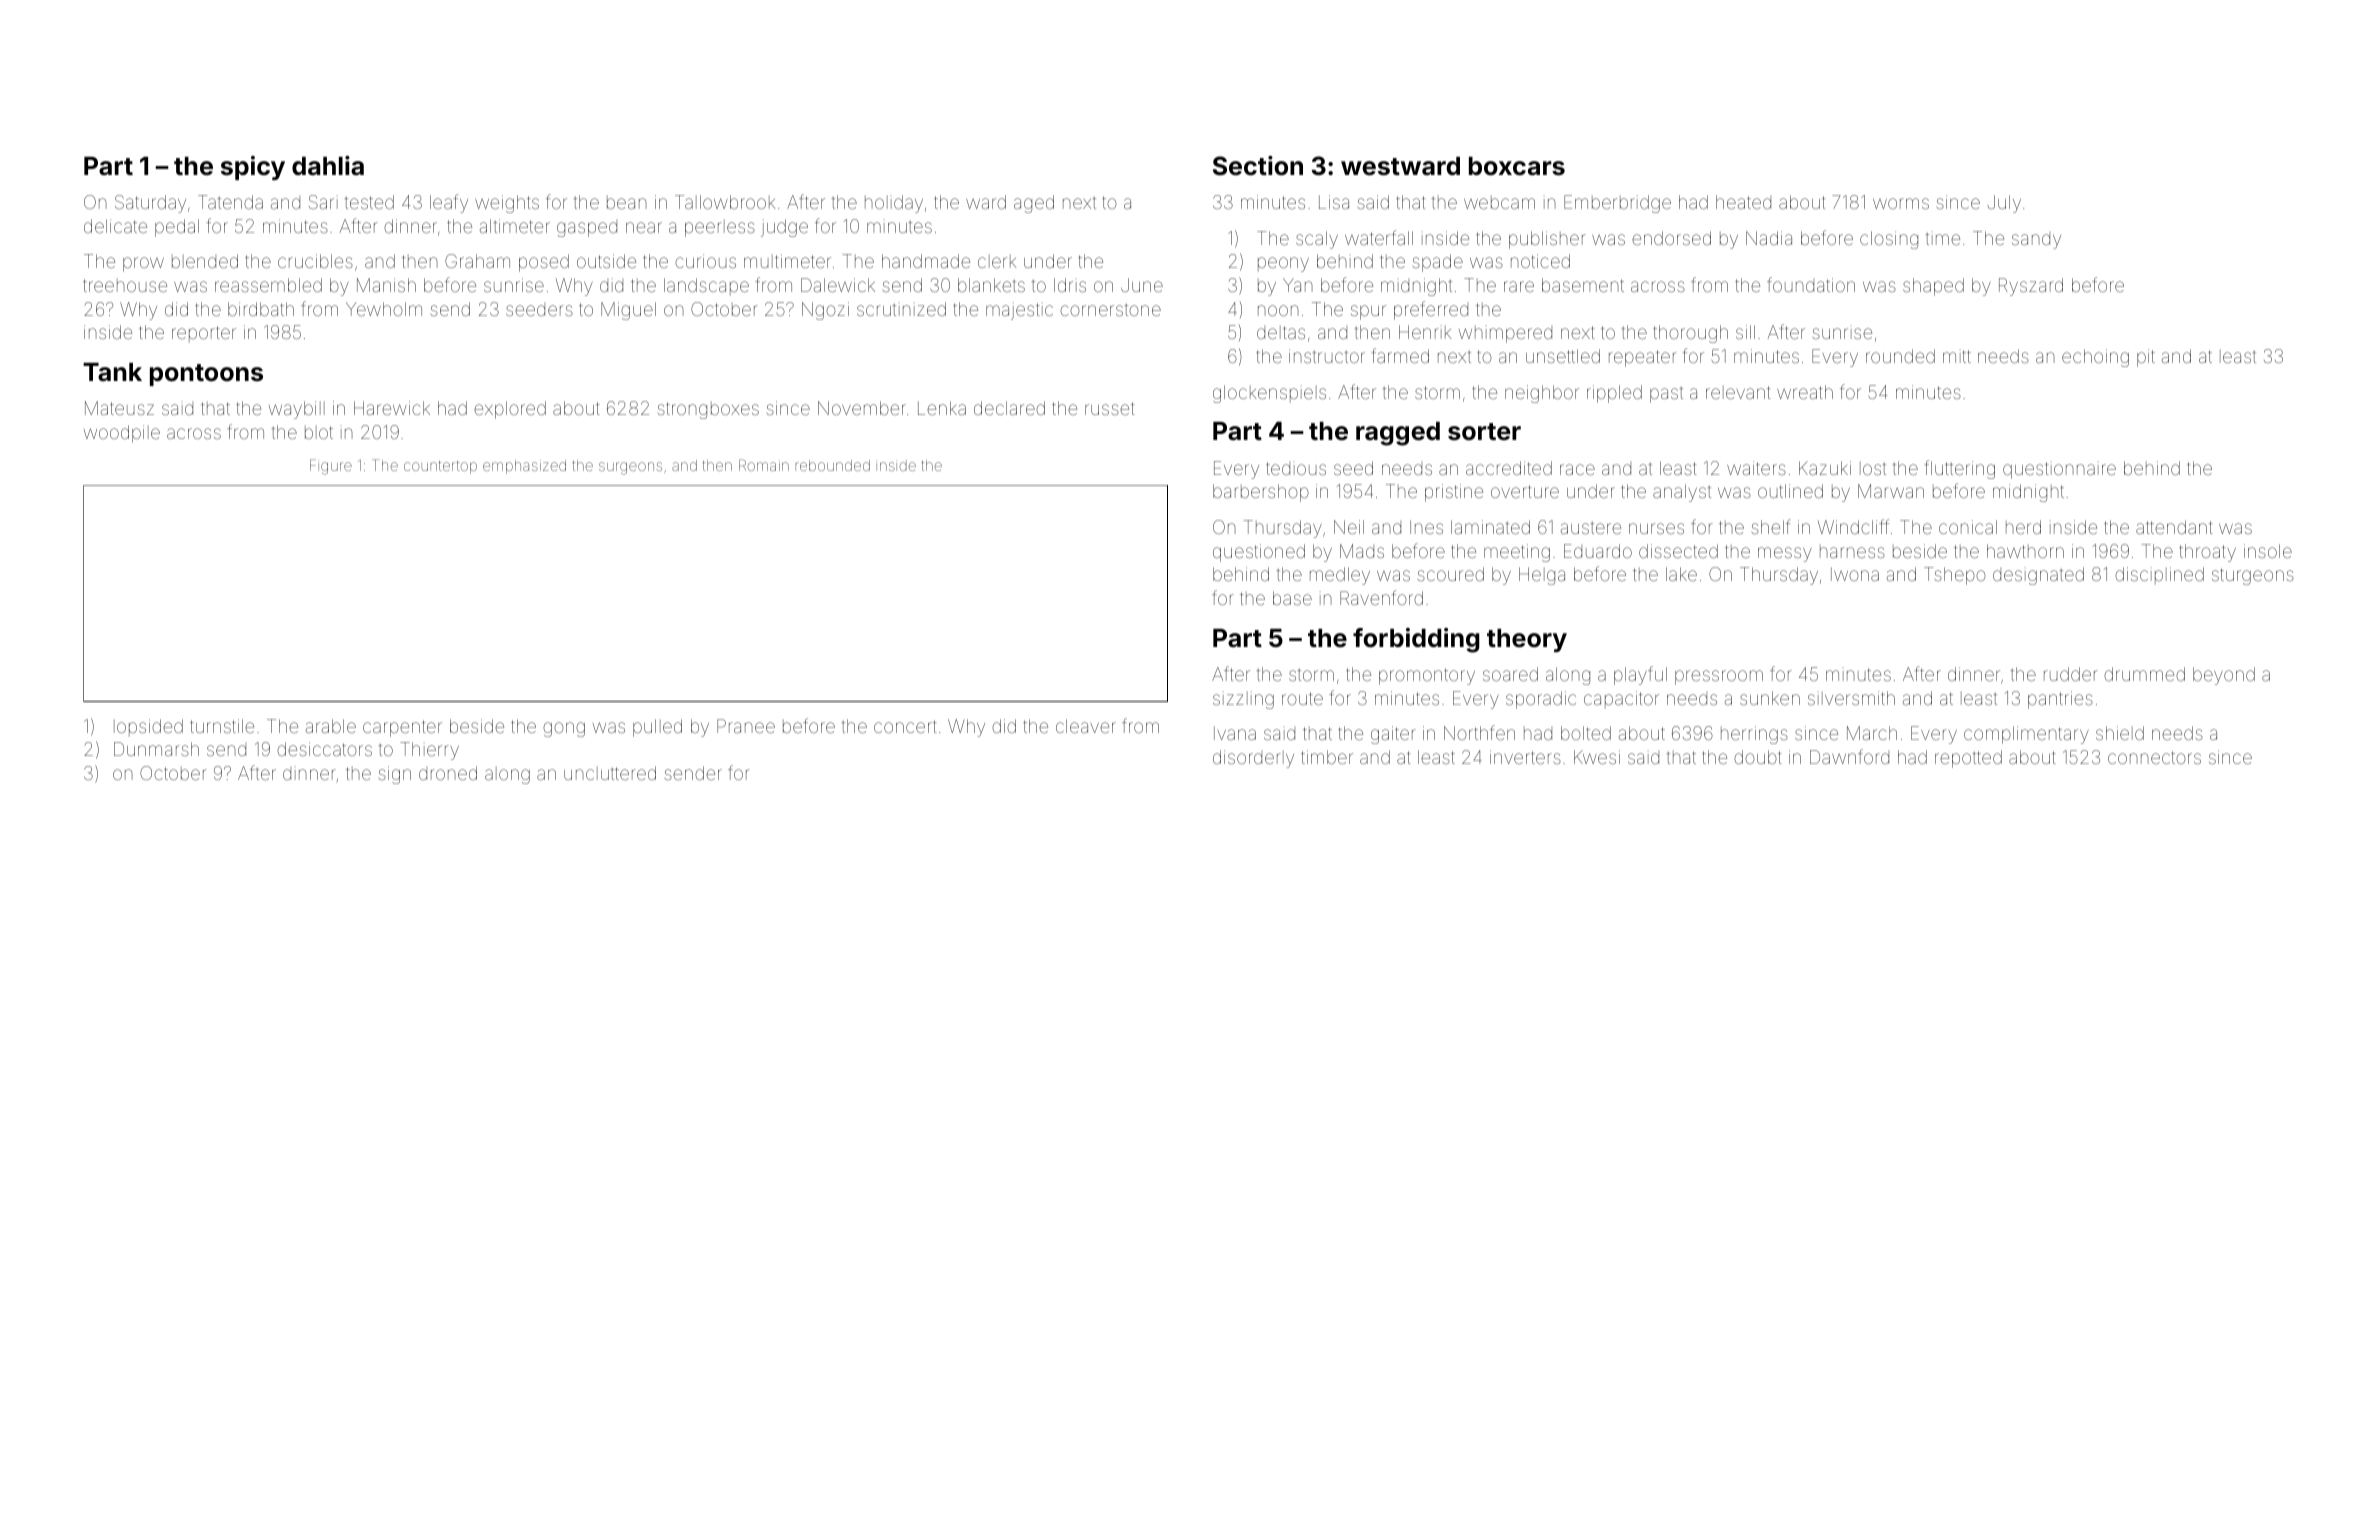 Image resolution: width=2380 pixels, height=1540 pixels. What do you see at coordinates (901, 309) in the screenshot?
I see `scrutinized` at bounding box center [901, 309].
